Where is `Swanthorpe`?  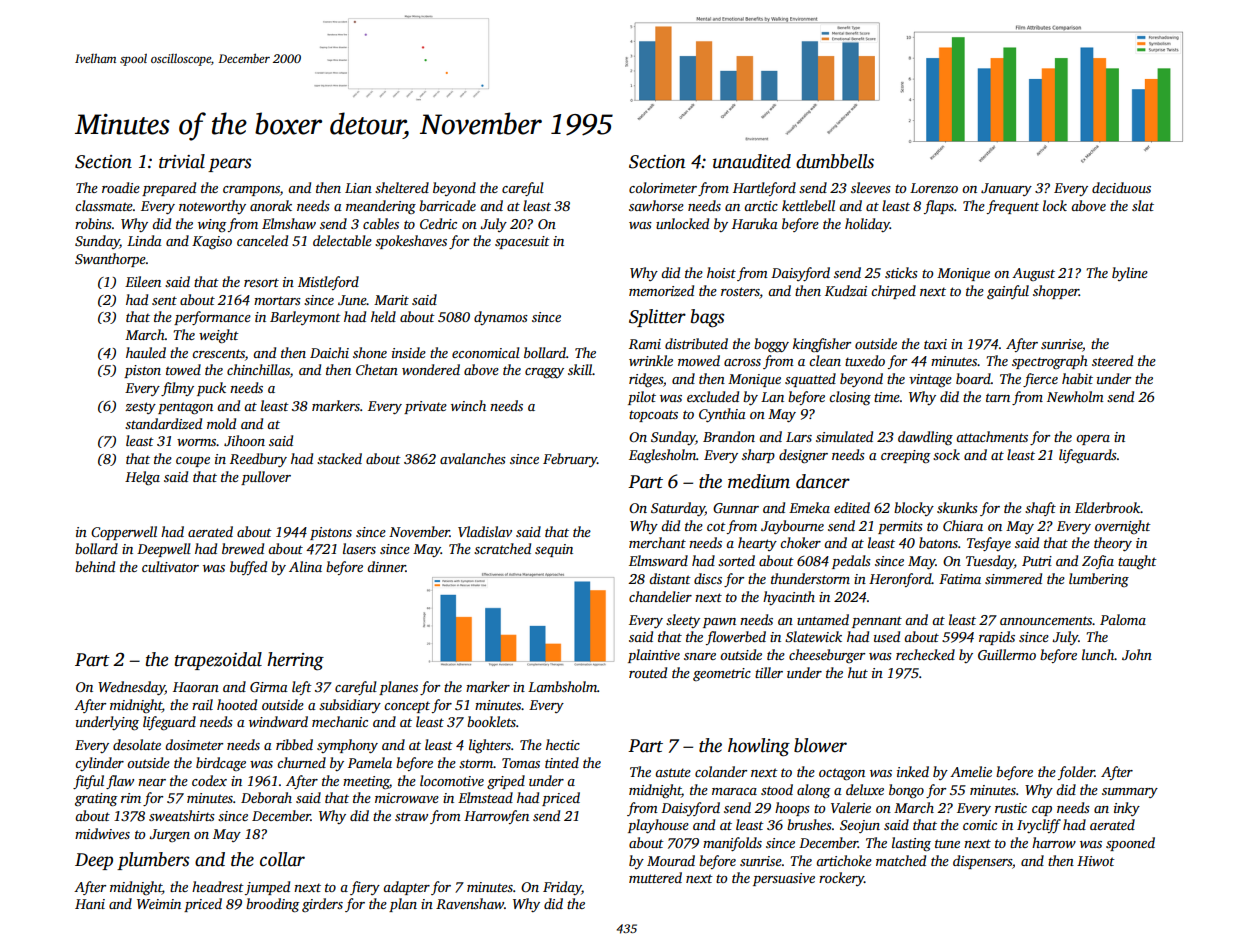
Swanthorpe is located at coordinates (110, 260).
